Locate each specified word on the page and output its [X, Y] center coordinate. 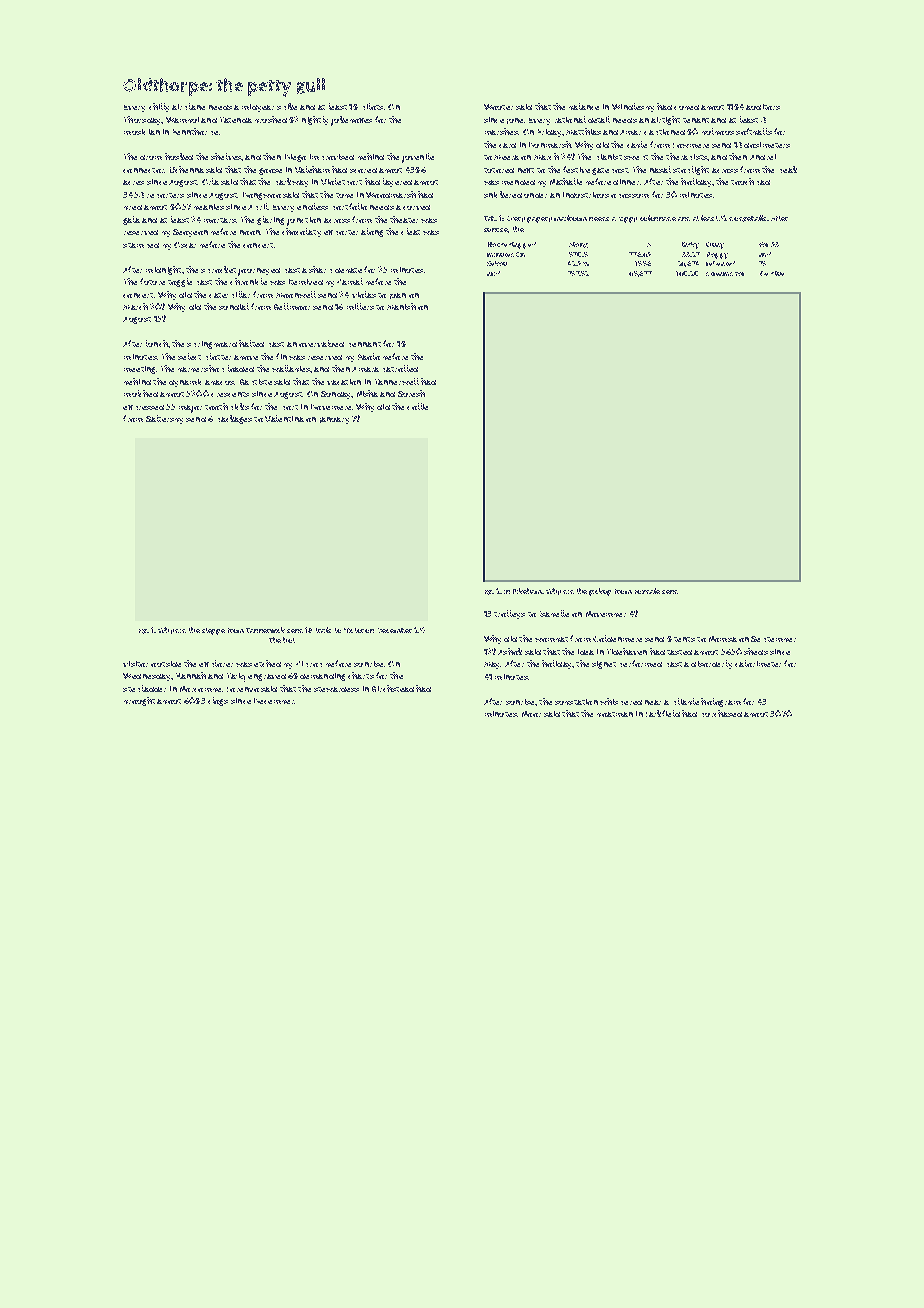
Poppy [717, 255]
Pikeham [527, 591]
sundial [234, 306]
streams [719, 274]
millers [360, 306]
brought [139, 701]
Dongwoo [262, 196]
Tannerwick [265, 630]
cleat [410, 231]
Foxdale [647, 591]
